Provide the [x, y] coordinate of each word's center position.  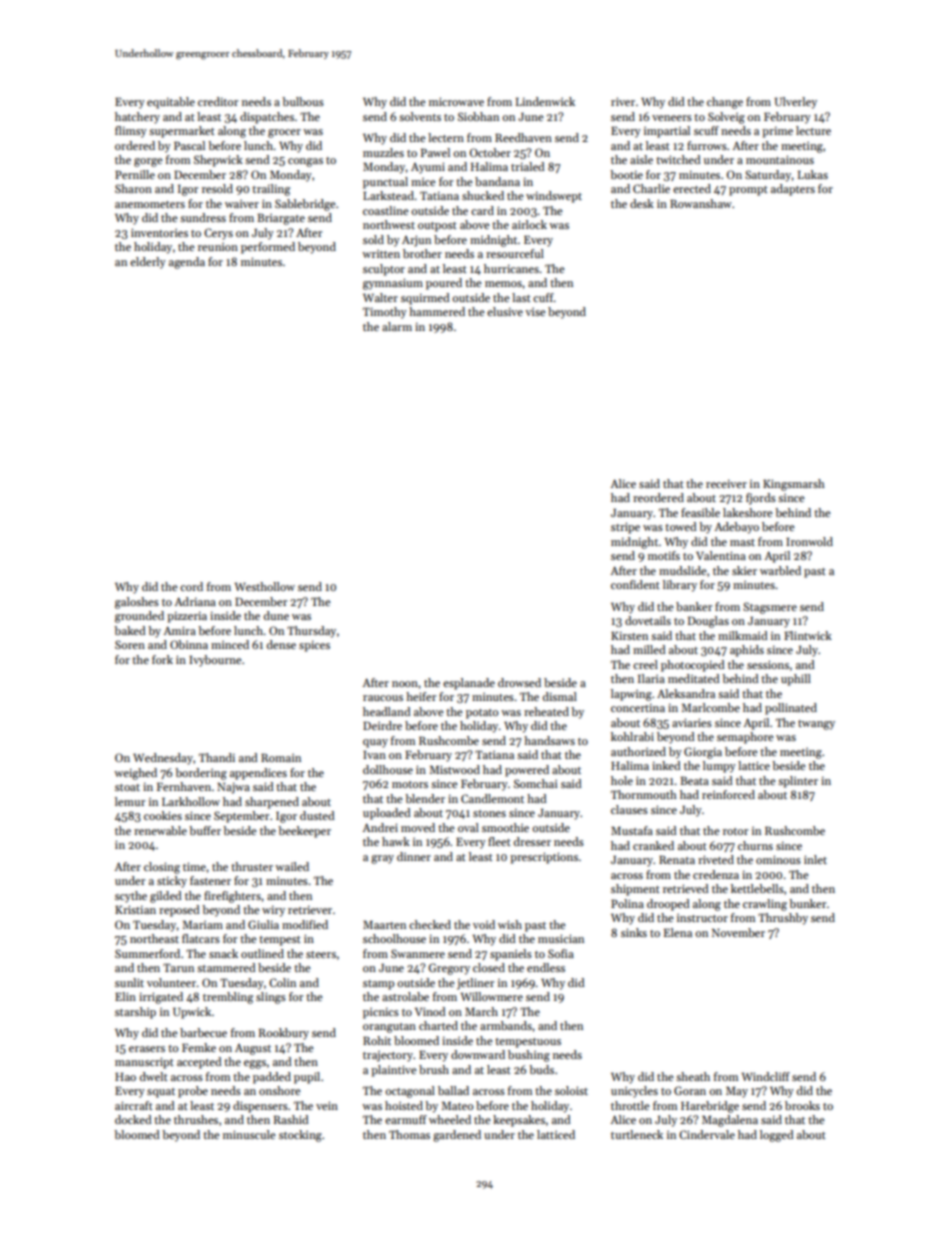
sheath [693, 1076]
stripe [625, 528]
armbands [506, 1025]
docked [133, 1119]
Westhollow [264, 586]
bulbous [303, 101]
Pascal [189, 145]
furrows [707, 145]
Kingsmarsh [794, 485]
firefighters [232, 897]
